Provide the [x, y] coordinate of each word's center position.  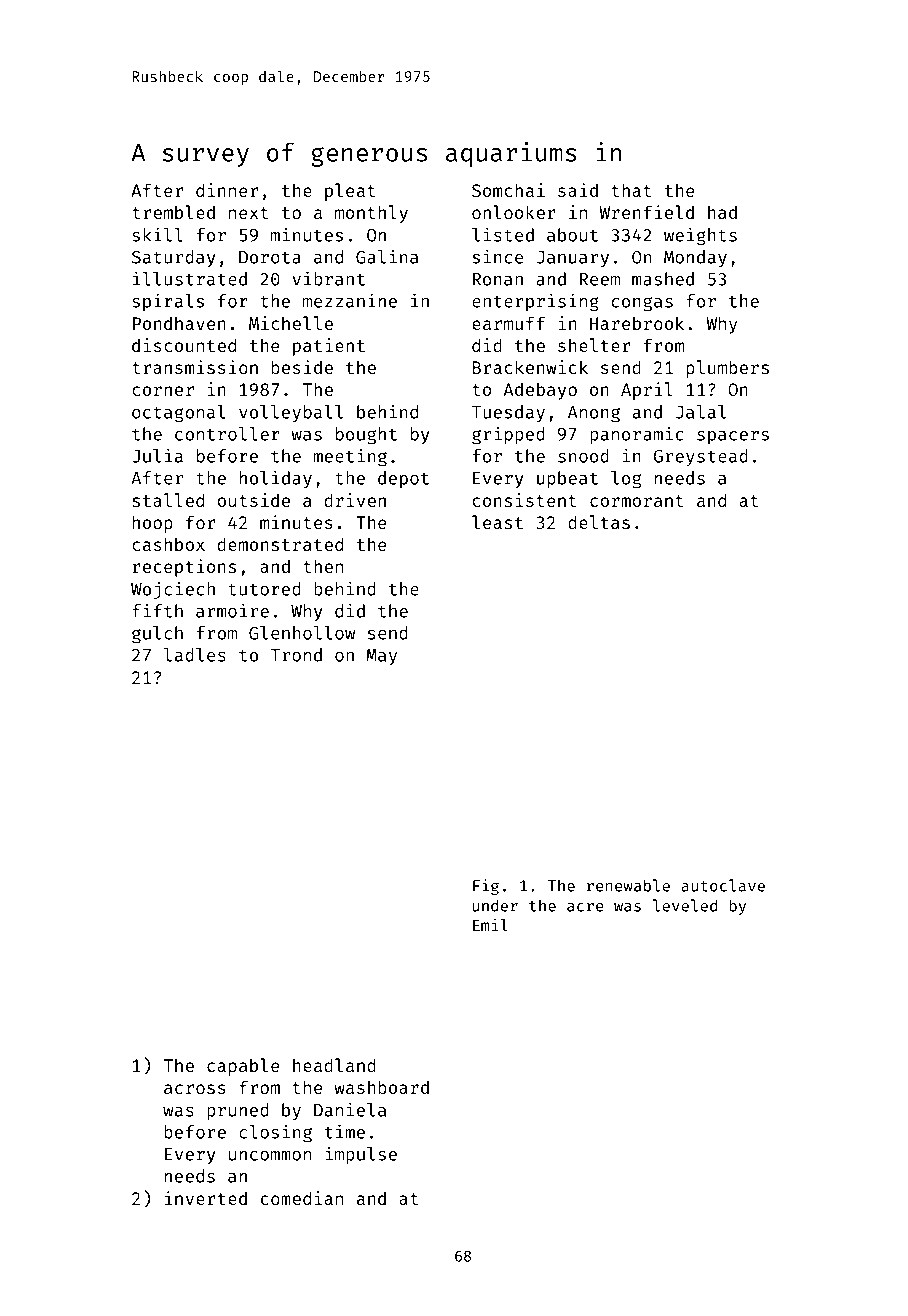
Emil [490, 924]
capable [243, 1067]
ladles [195, 655]
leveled [685, 905]
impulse [361, 1155]
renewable [628, 885]
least [497, 522]
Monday [695, 258]
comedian [302, 1198]
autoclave [723, 885]
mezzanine [350, 300]
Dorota [270, 257]
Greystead [701, 458]
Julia [157, 455]
